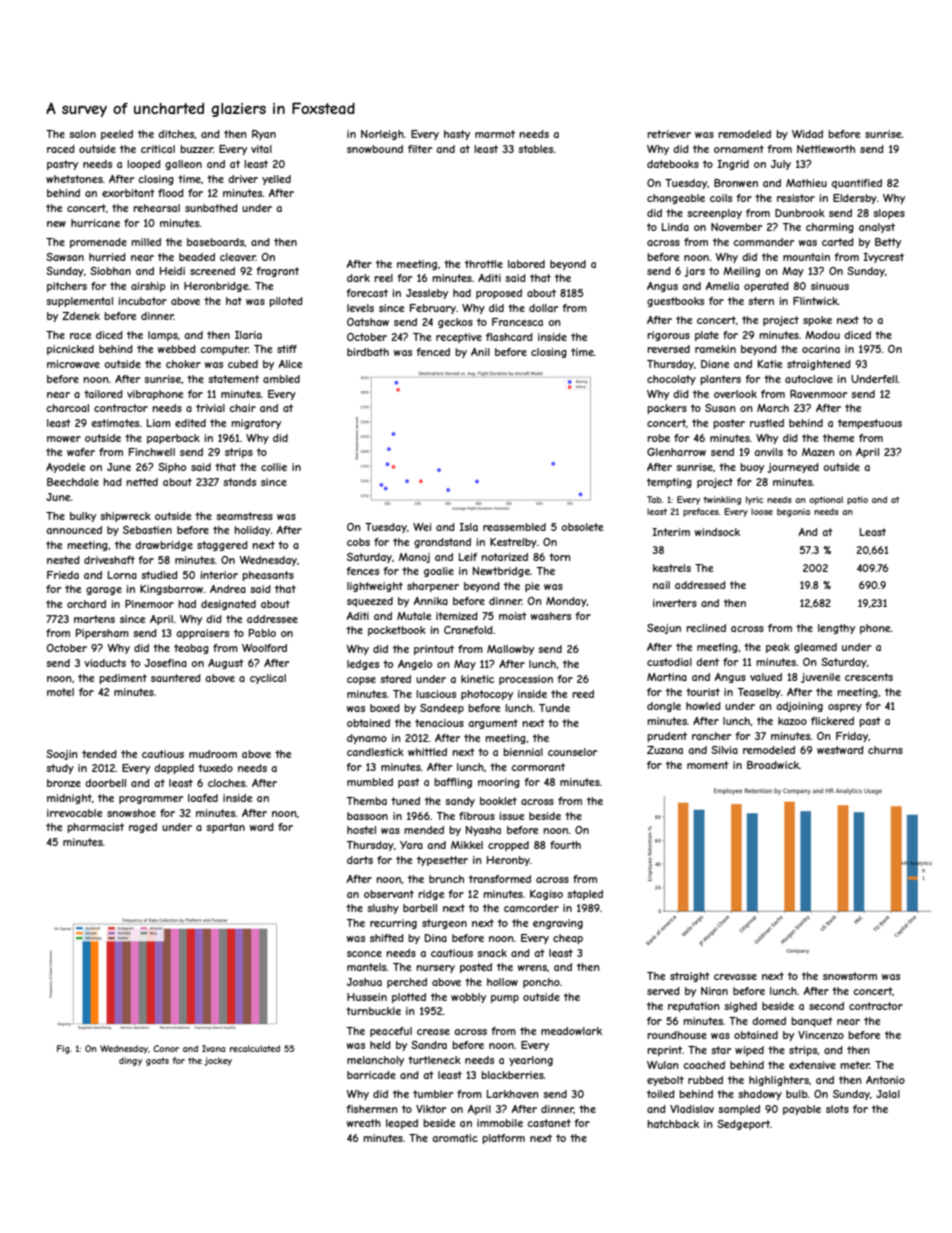 The image size is (952, 1233). I want to click on wrens, so click(532, 968).
